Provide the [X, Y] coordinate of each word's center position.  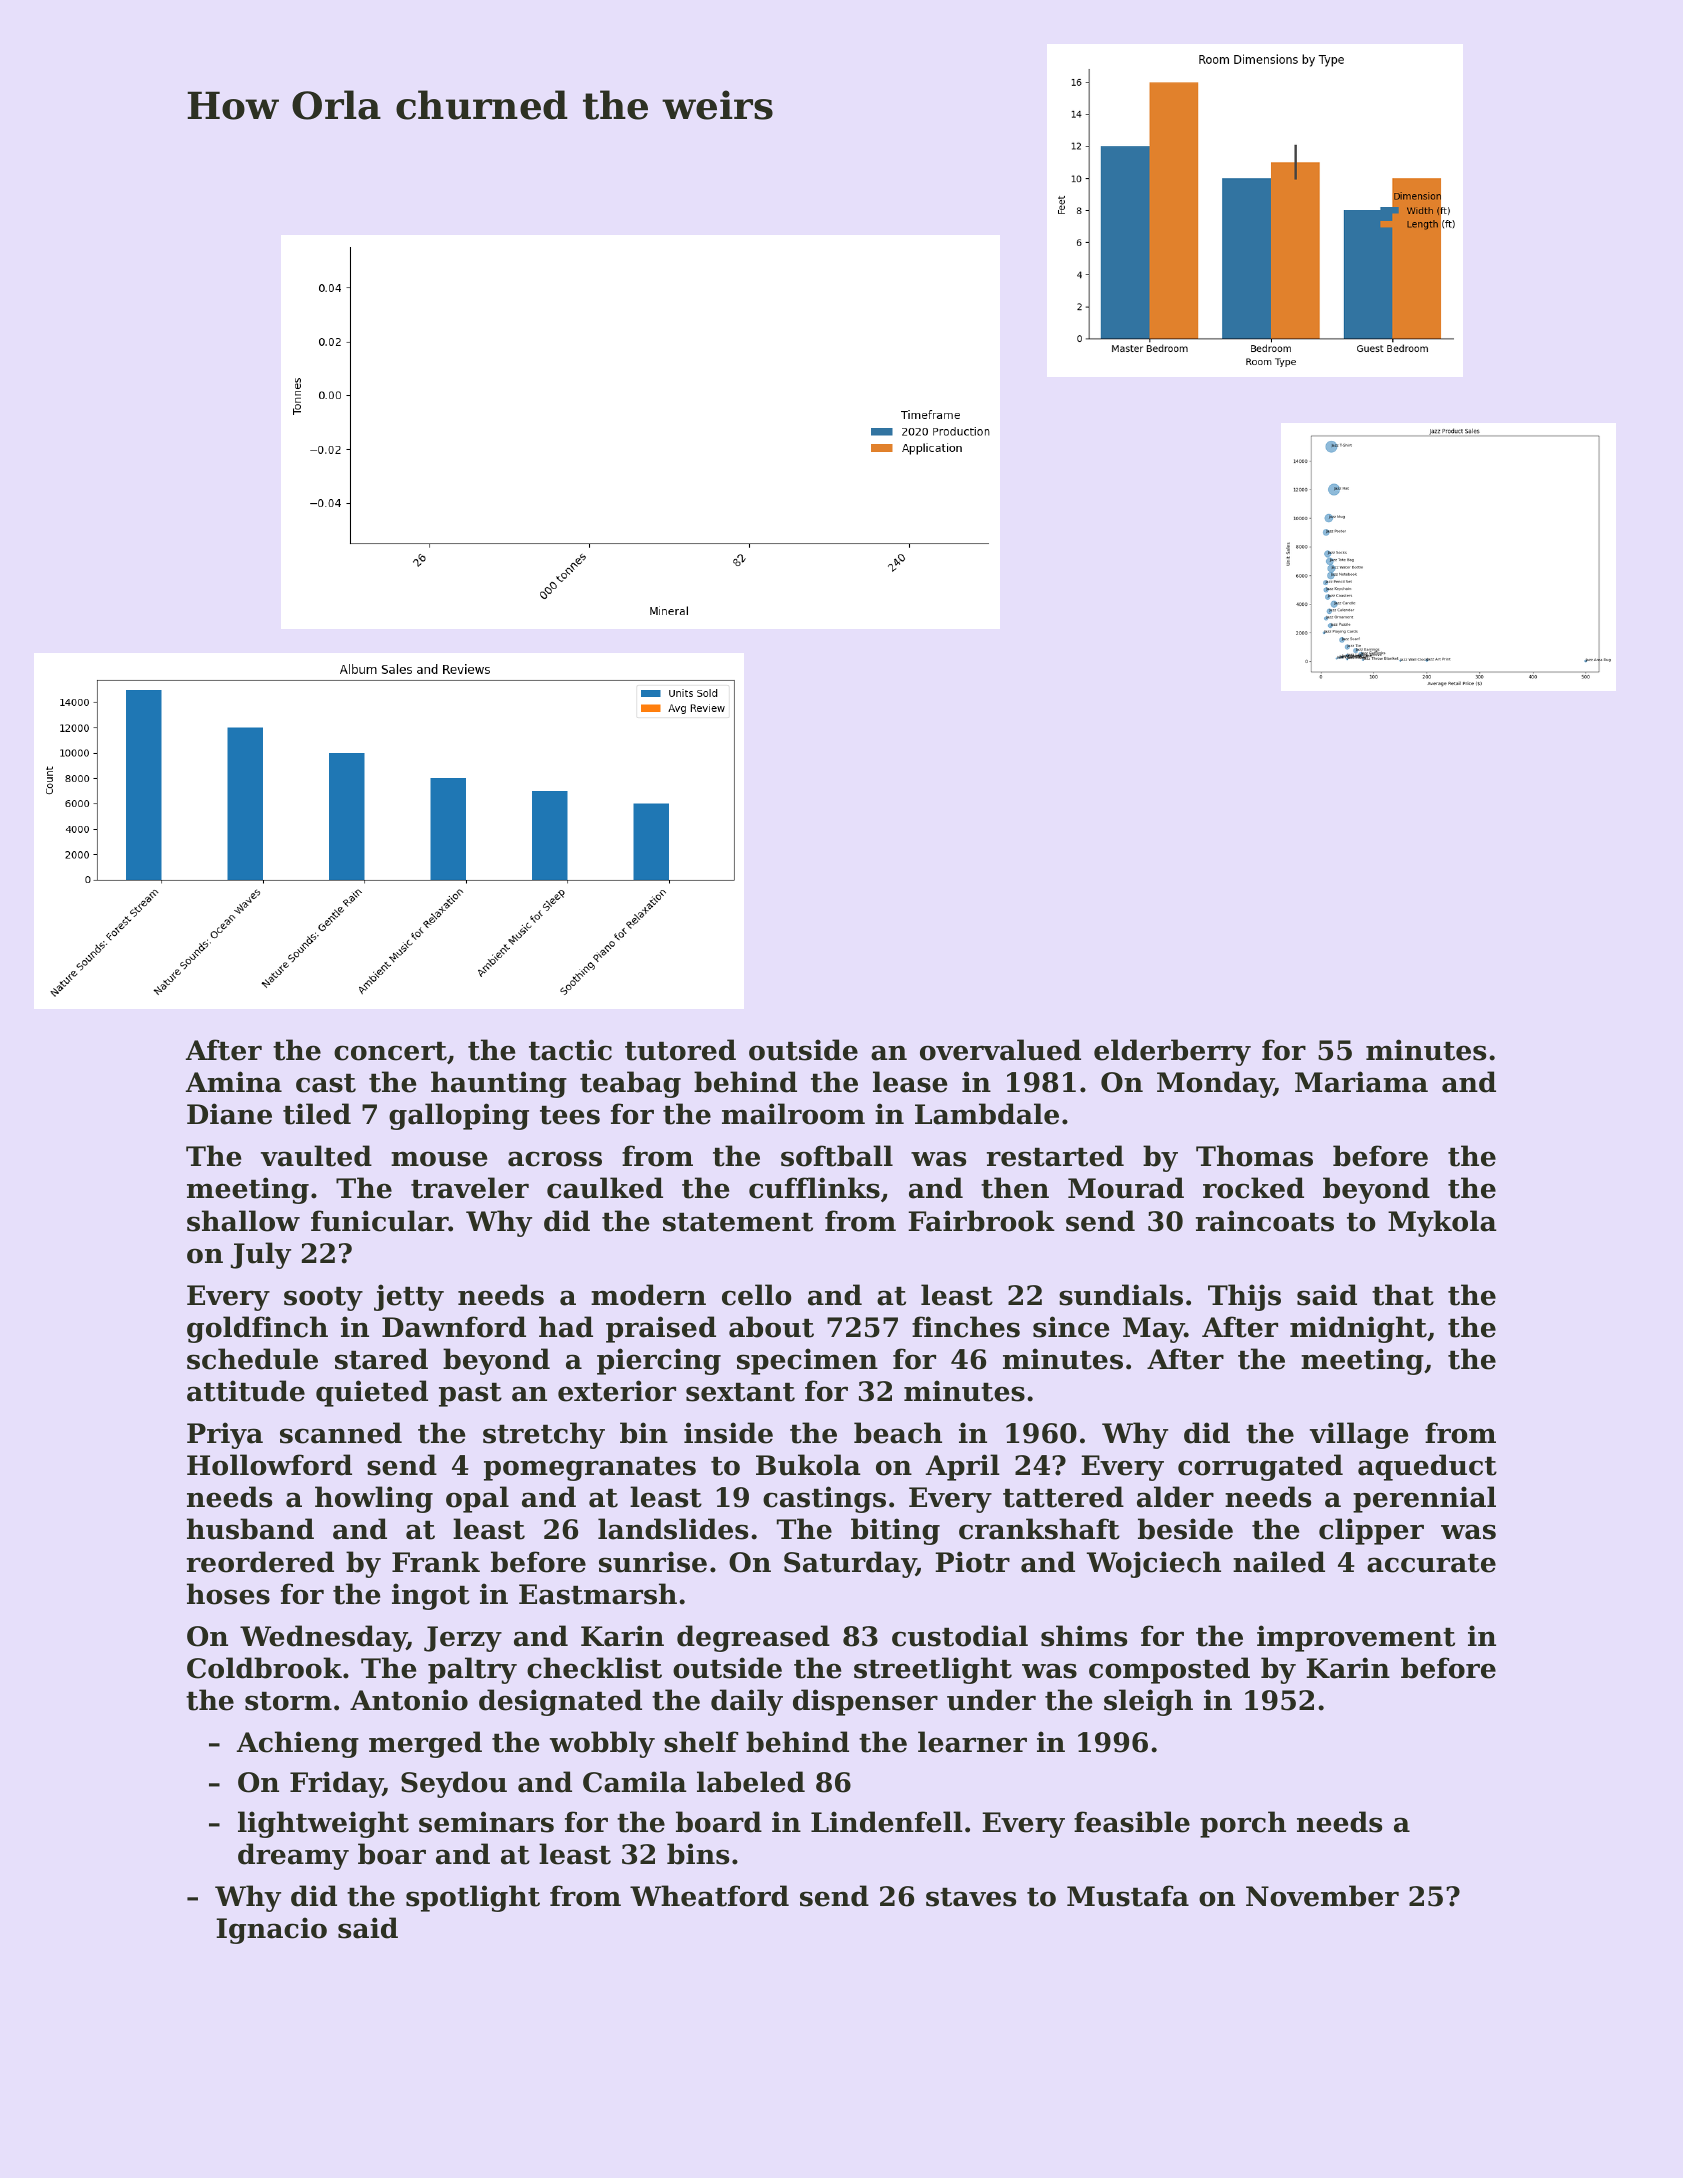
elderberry [1172, 1052]
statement [738, 1222]
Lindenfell [887, 1822]
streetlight [933, 1670]
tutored [680, 1050]
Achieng [298, 1744]
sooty [323, 1299]
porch [1243, 1824]
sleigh [1148, 1702]
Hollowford [269, 1465]
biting [895, 1531]
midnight [1358, 1329]
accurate [1431, 1563]
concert [390, 1051]
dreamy [293, 1856]
